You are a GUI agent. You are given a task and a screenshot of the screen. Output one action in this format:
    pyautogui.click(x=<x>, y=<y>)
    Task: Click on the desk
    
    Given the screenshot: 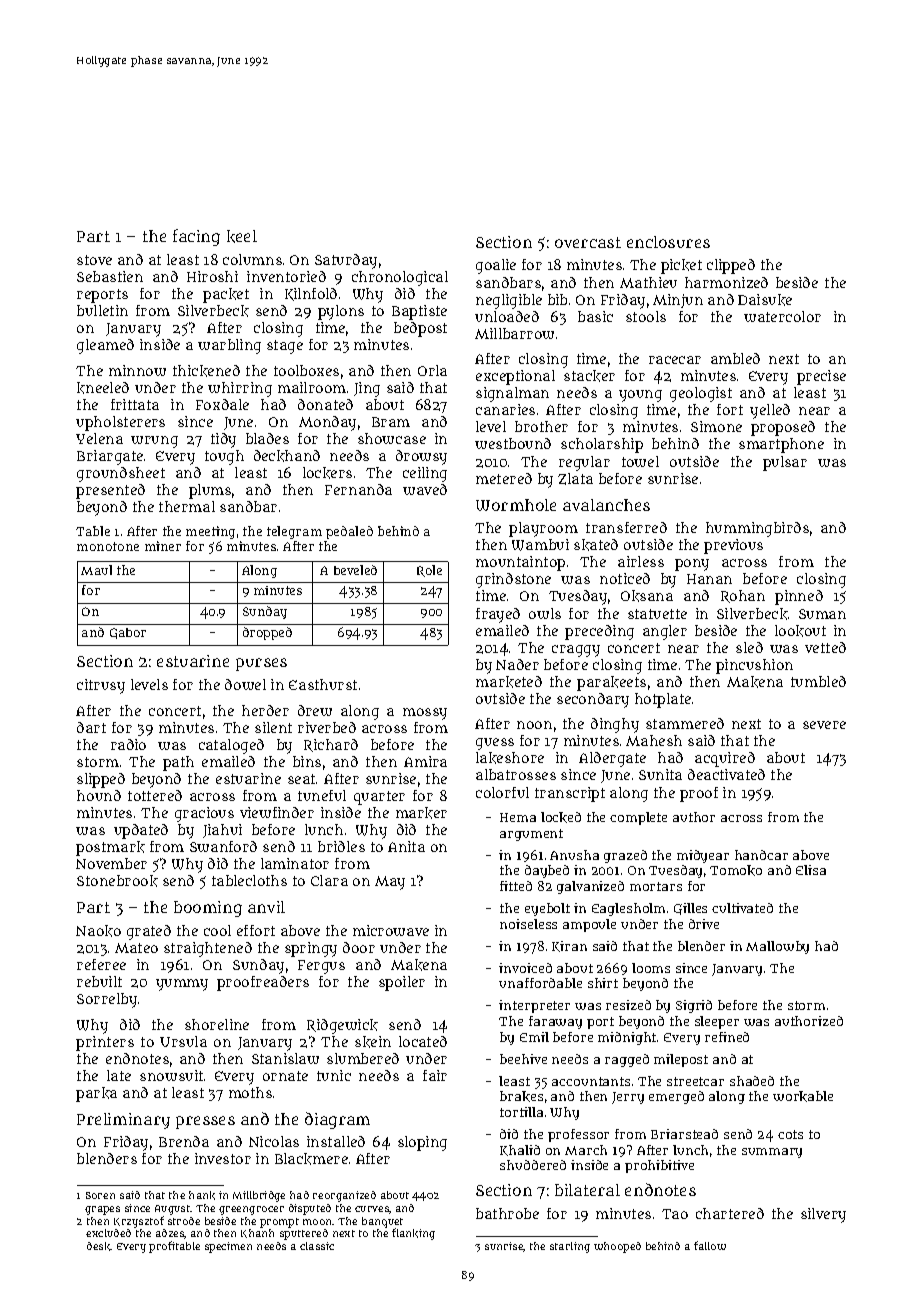 What is the action you would take?
    pyautogui.click(x=99, y=1246)
